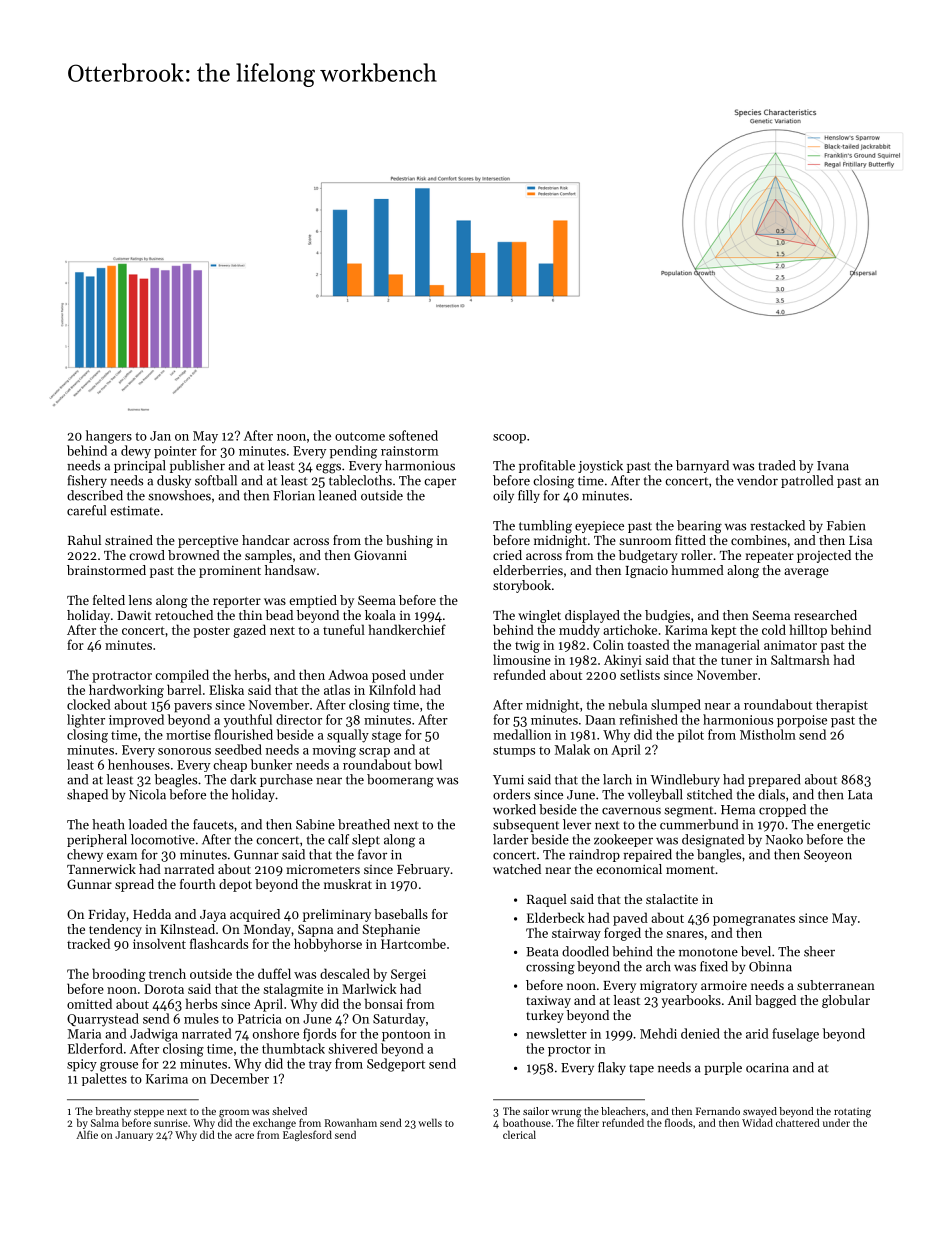 This image has height=1233, width=952. What do you see at coordinates (328, 468) in the image?
I see `eggs` at bounding box center [328, 468].
